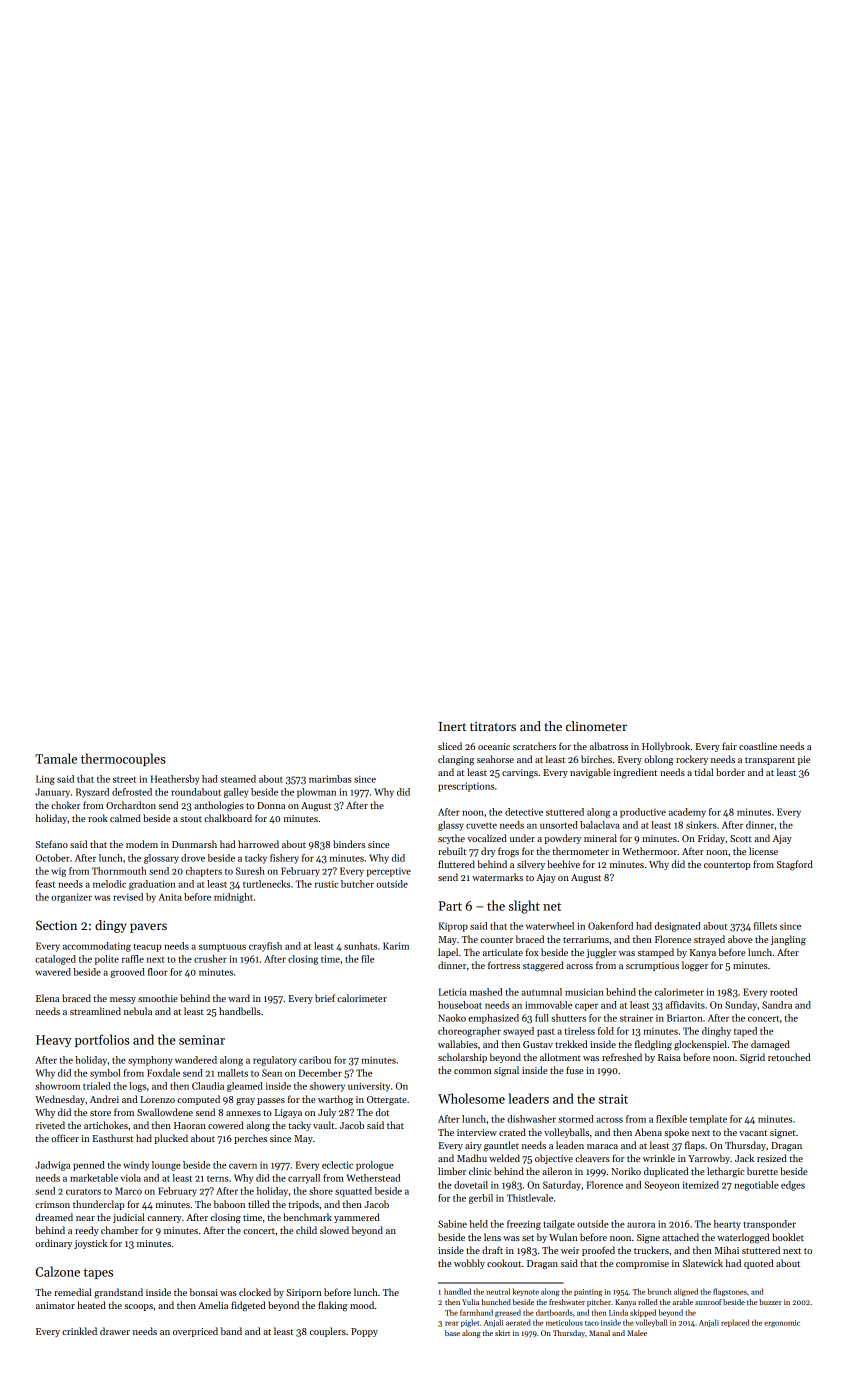 The width and height of the document is (849, 1400). Describe the element at coordinates (258, 844) in the document. I see `harrowed` at that location.
